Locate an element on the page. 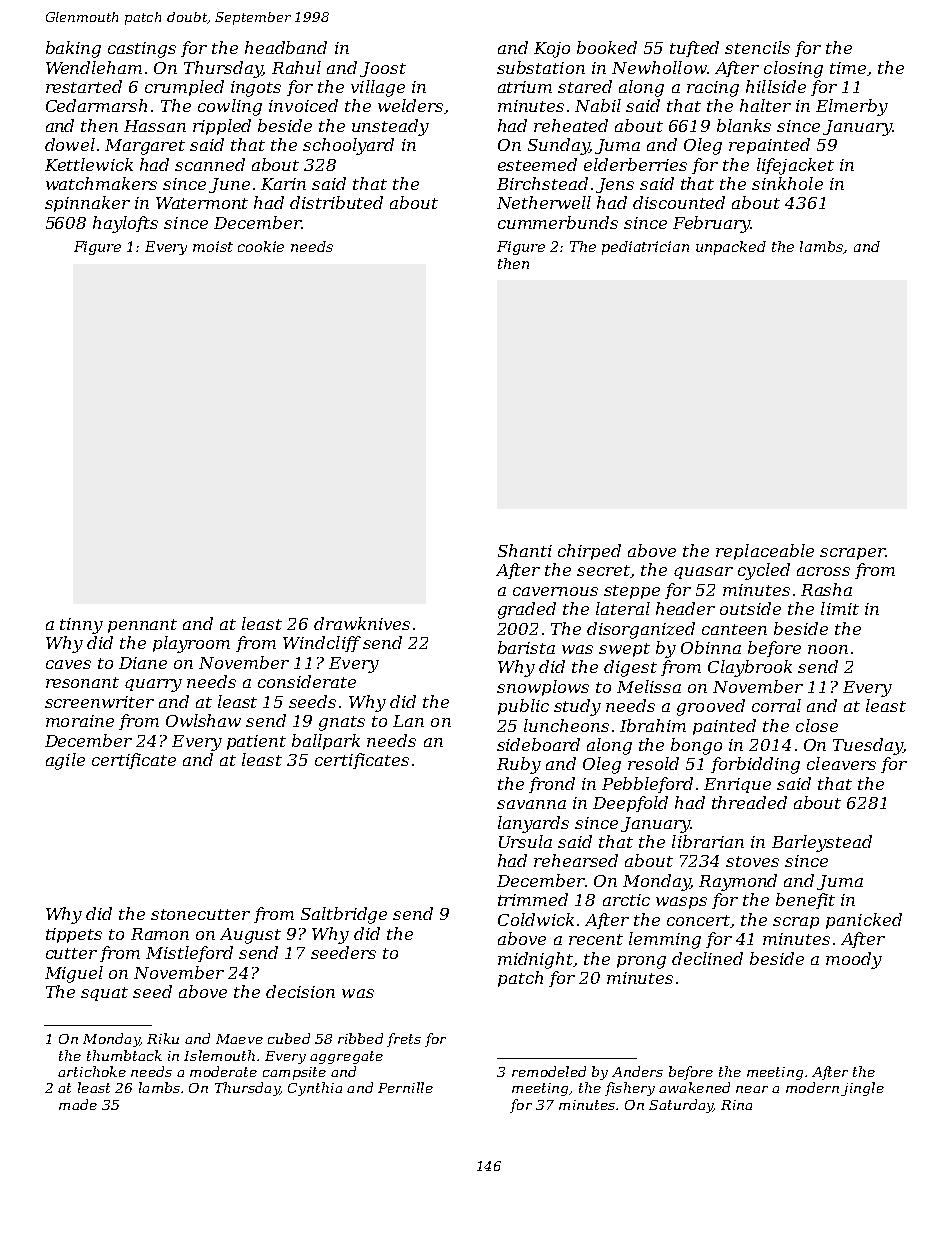 This page has width=952, height=1233. tinny is located at coordinates (81, 626).
